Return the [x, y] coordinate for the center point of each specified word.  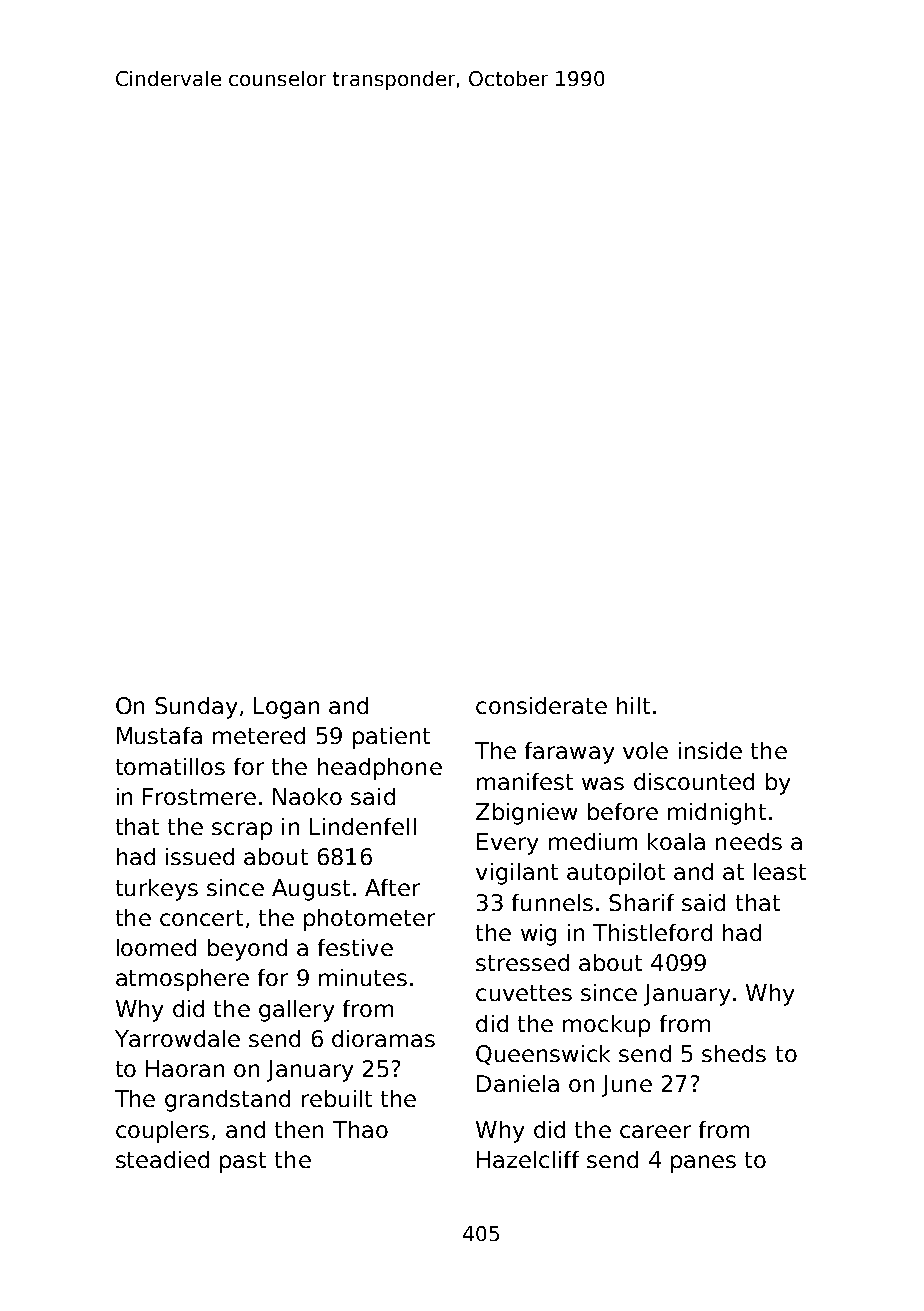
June [627, 1086]
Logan [286, 708]
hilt [633, 705]
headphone [380, 769]
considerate [541, 705]
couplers [162, 1132]
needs [749, 841]
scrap [242, 831]
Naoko [307, 796]
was [603, 783]
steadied [162, 1159]
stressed [522, 962]
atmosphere [182, 980]
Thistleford [652, 932]
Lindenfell [363, 826]
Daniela [518, 1083]
